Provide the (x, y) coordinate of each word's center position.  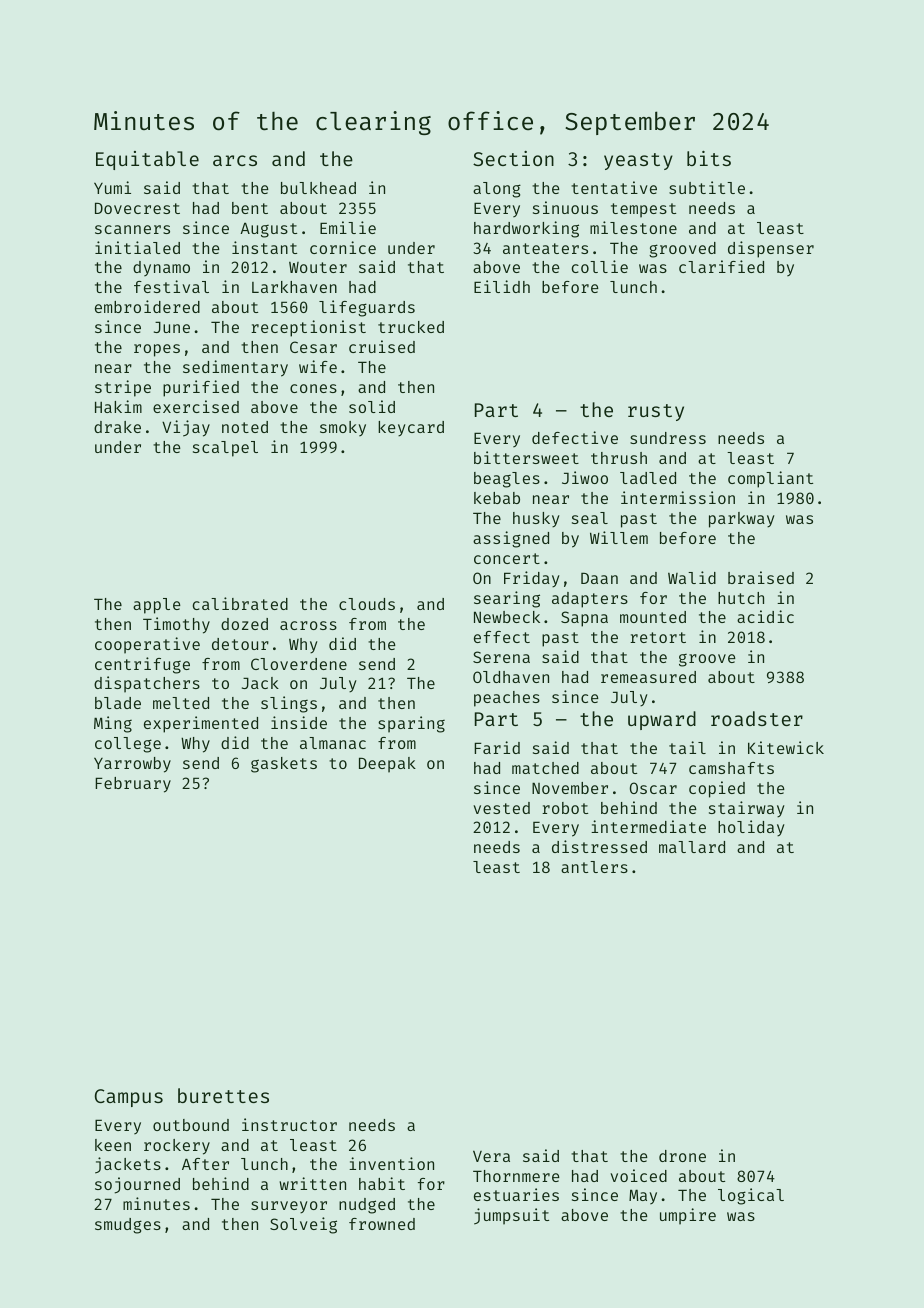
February (133, 785)
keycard (411, 429)
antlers (594, 867)
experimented (201, 724)
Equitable (147, 160)
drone (682, 1156)
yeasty (638, 161)
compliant (770, 479)
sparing (411, 724)
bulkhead (318, 188)
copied (717, 789)
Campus (129, 1098)
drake (117, 427)
